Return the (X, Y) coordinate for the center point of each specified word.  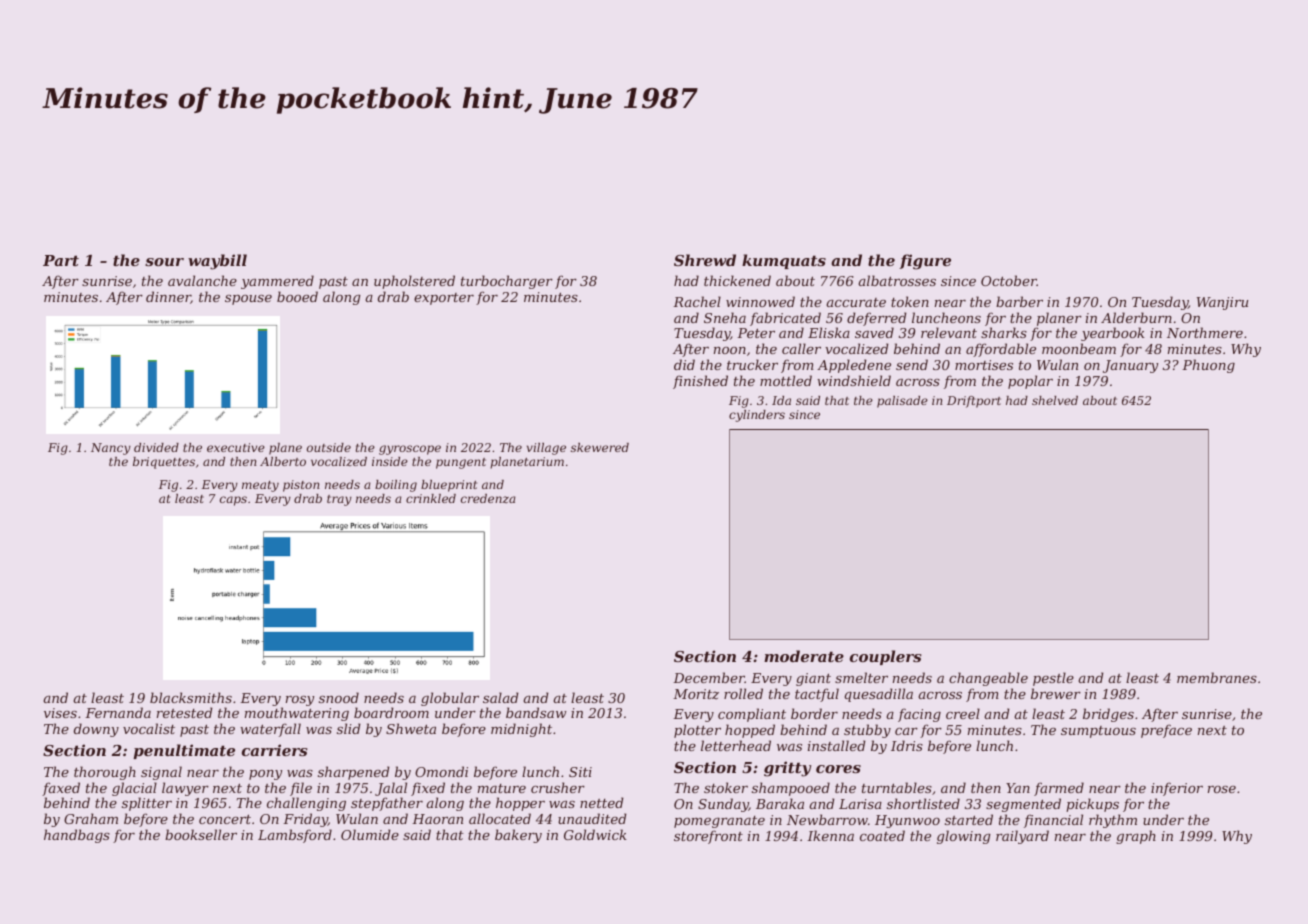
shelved (1055, 400)
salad (500, 697)
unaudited (592, 818)
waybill (217, 262)
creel (963, 713)
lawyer (185, 789)
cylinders (757, 416)
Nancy (111, 449)
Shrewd (705, 260)
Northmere (1205, 332)
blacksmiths (191, 697)
